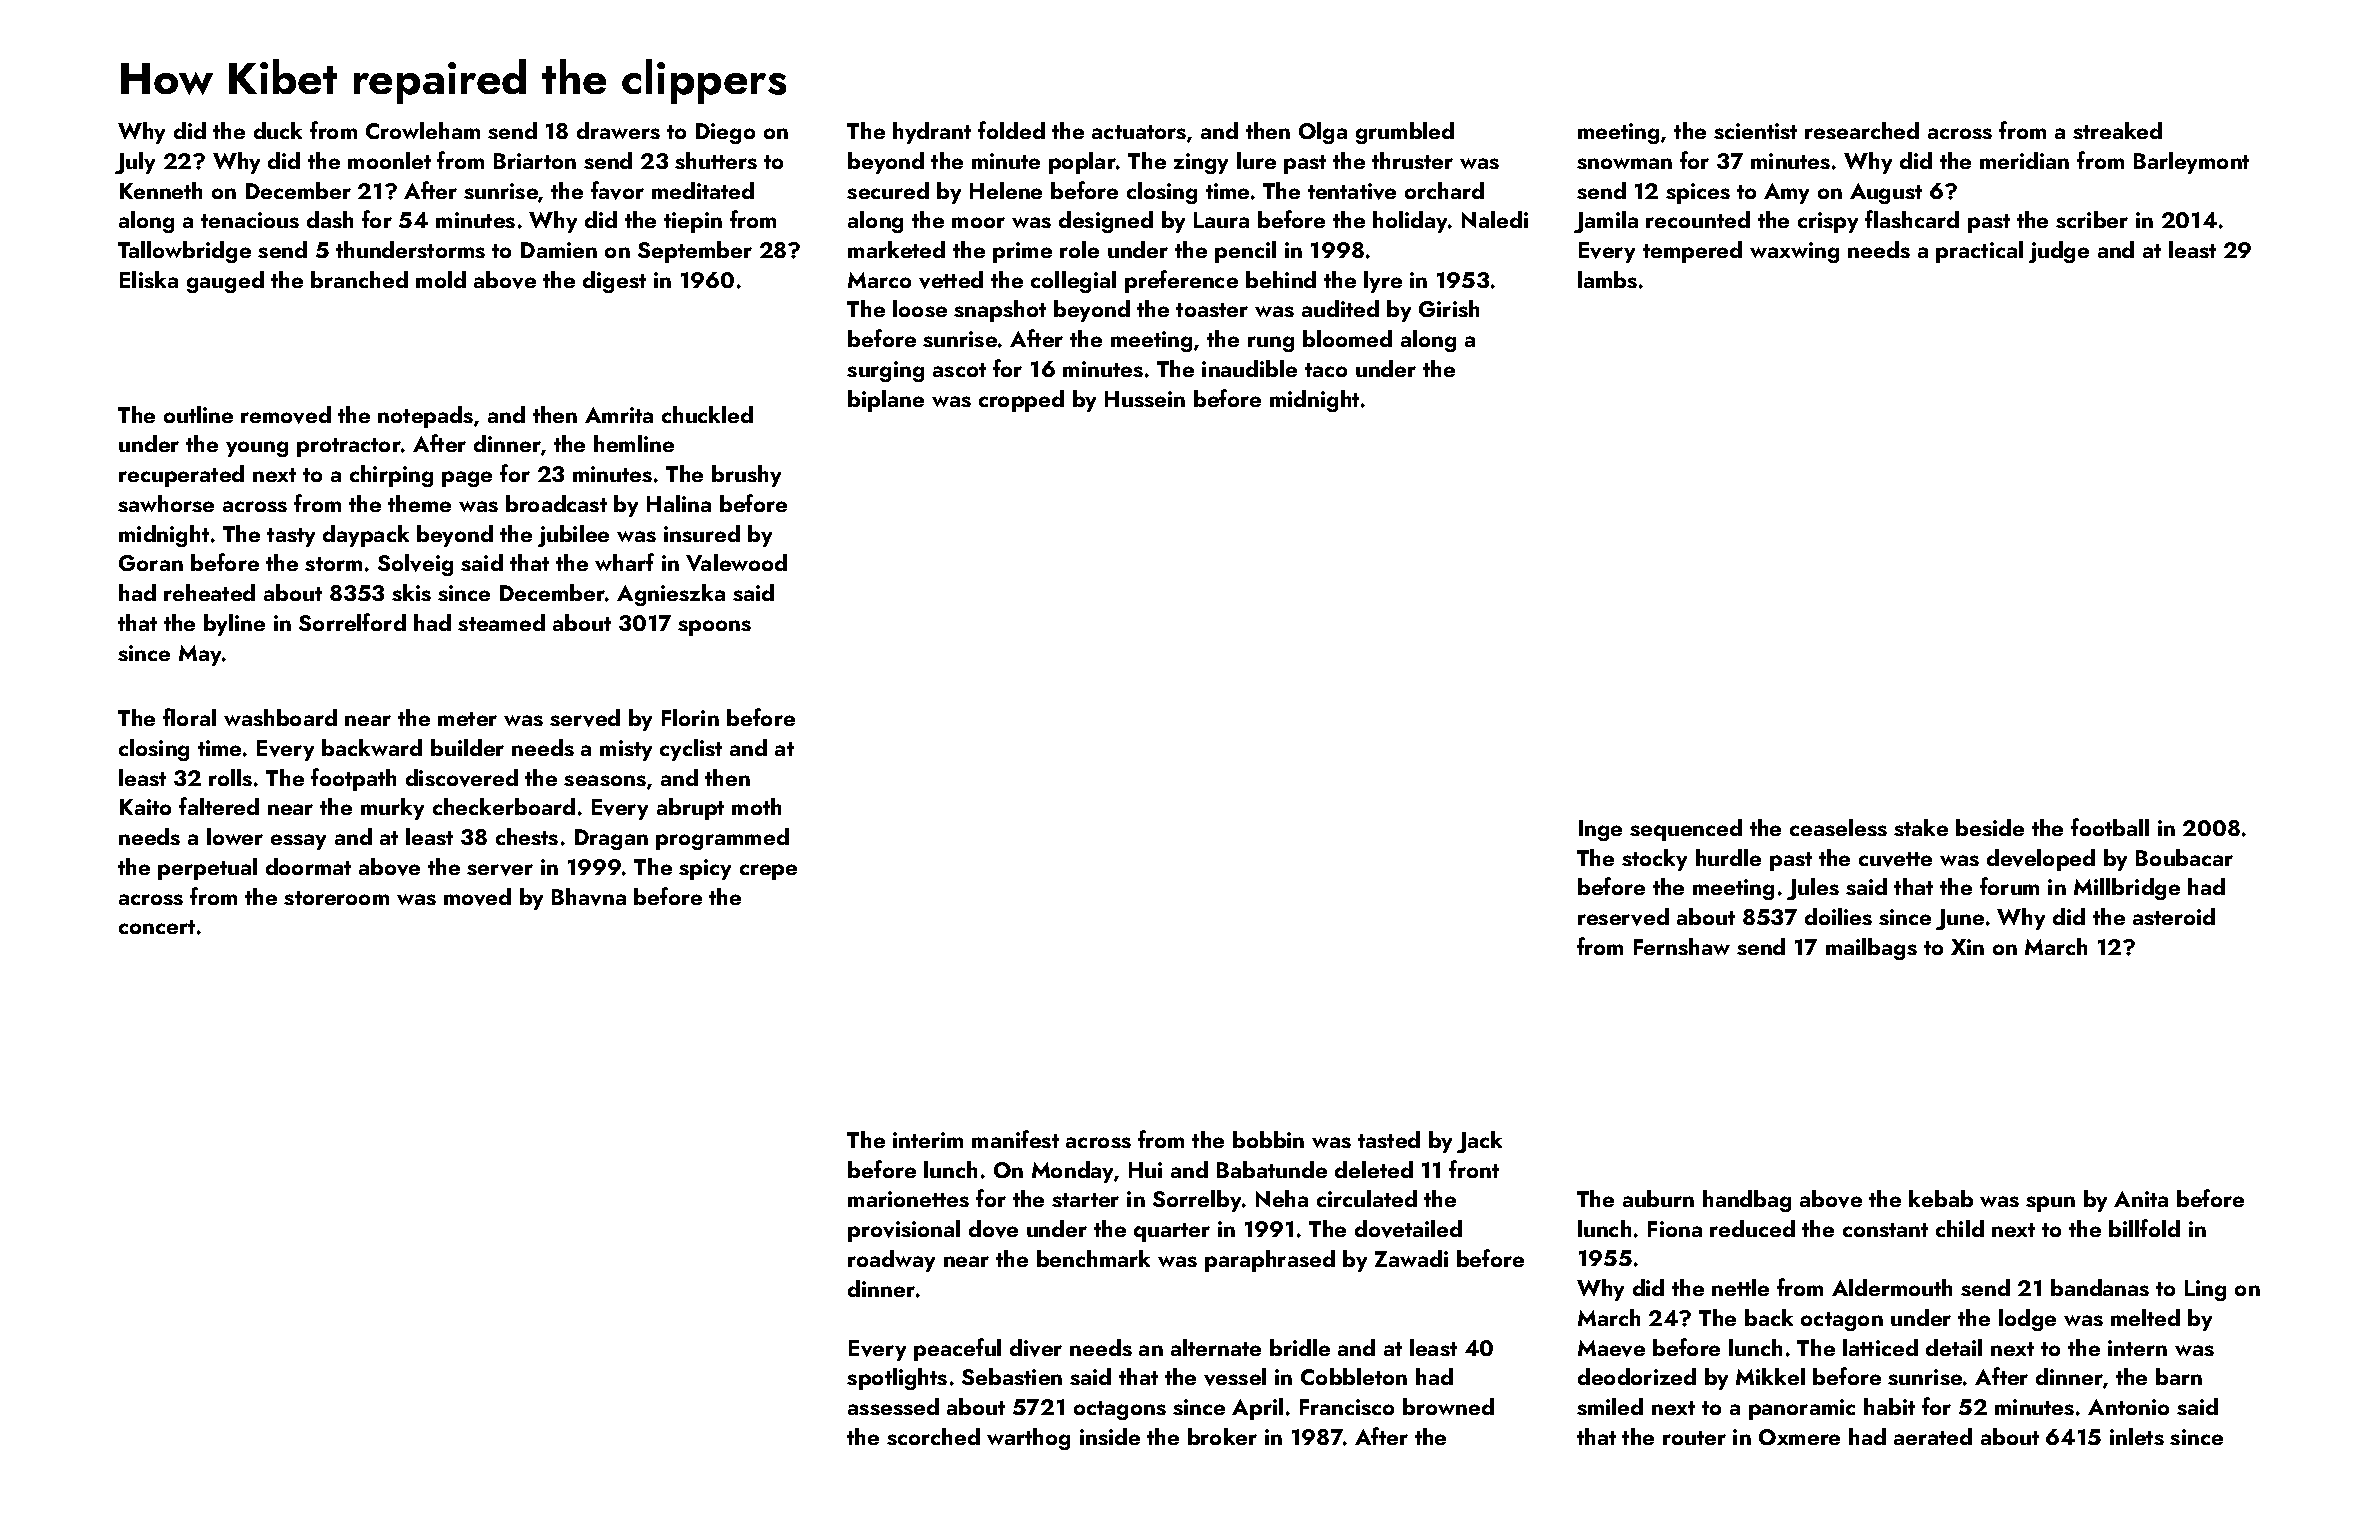 This page has width=2380, height=1540. Describe the element at coordinates (897, 1379) in the page. I see `spotlights` at that location.
